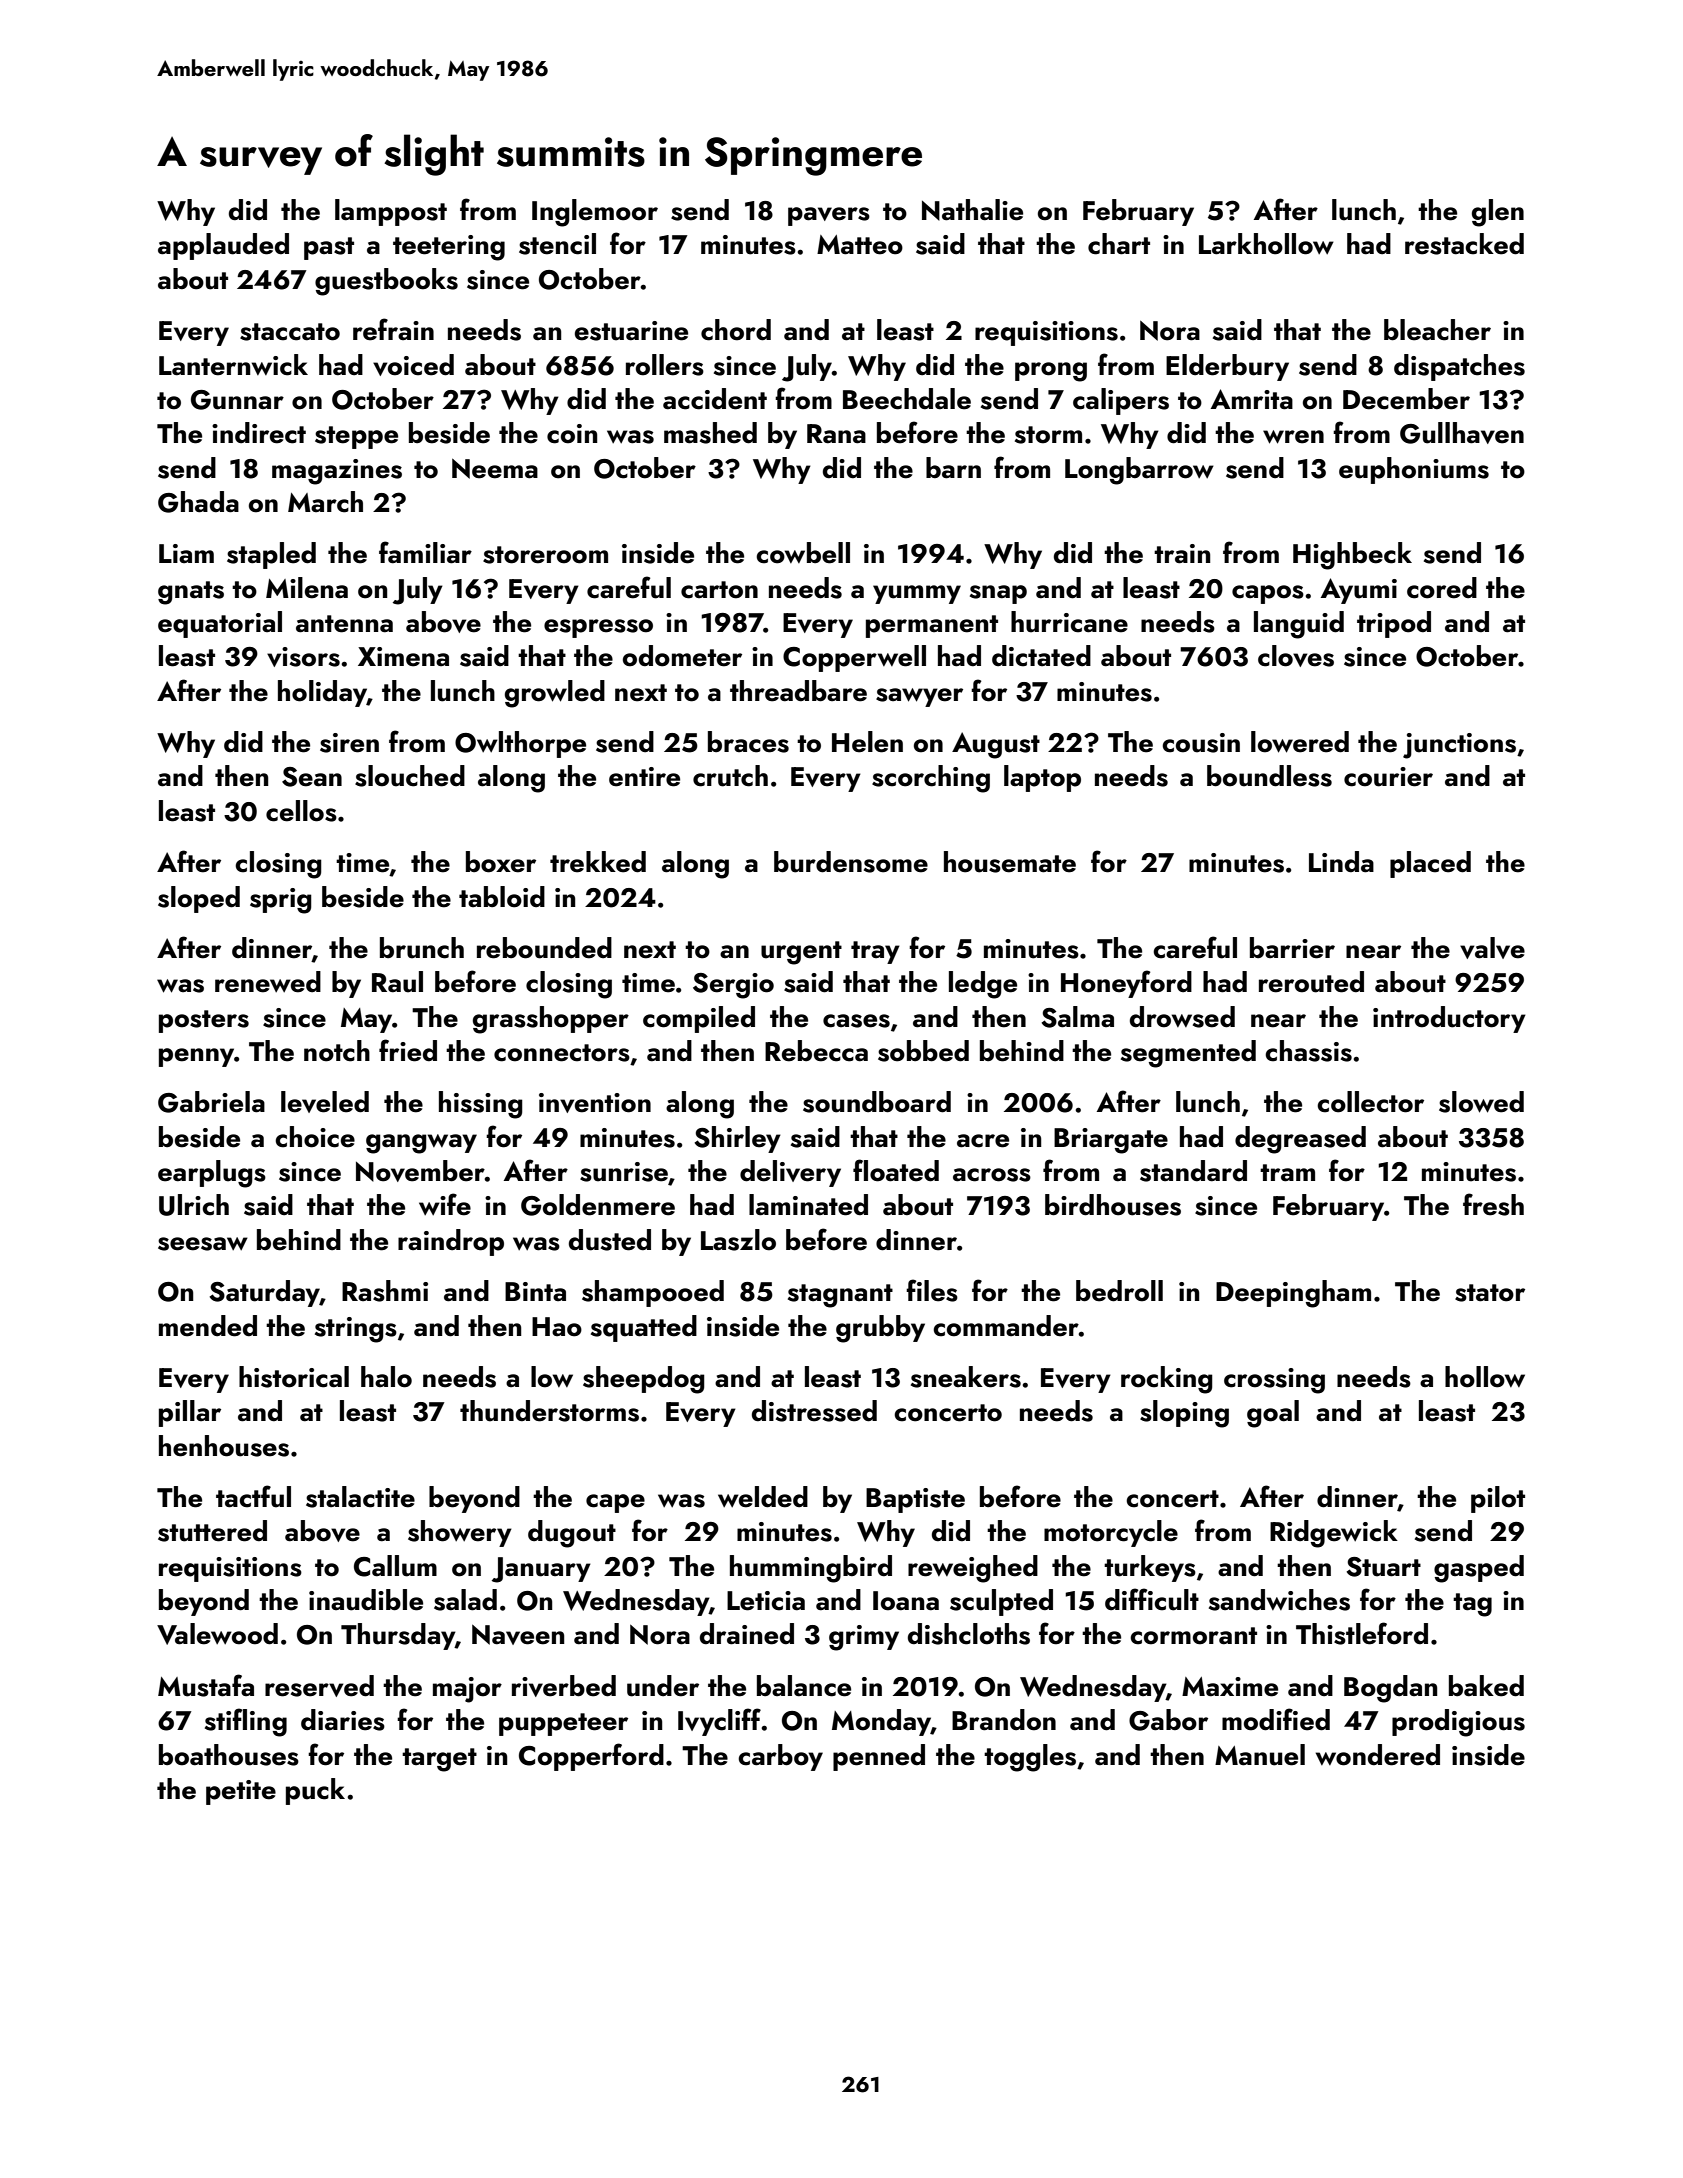 This screenshot has height=2178, width=1683. What do you see at coordinates (1442, 588) in the screenshot?
I see `cored` at bounding box center [1442, 588].
